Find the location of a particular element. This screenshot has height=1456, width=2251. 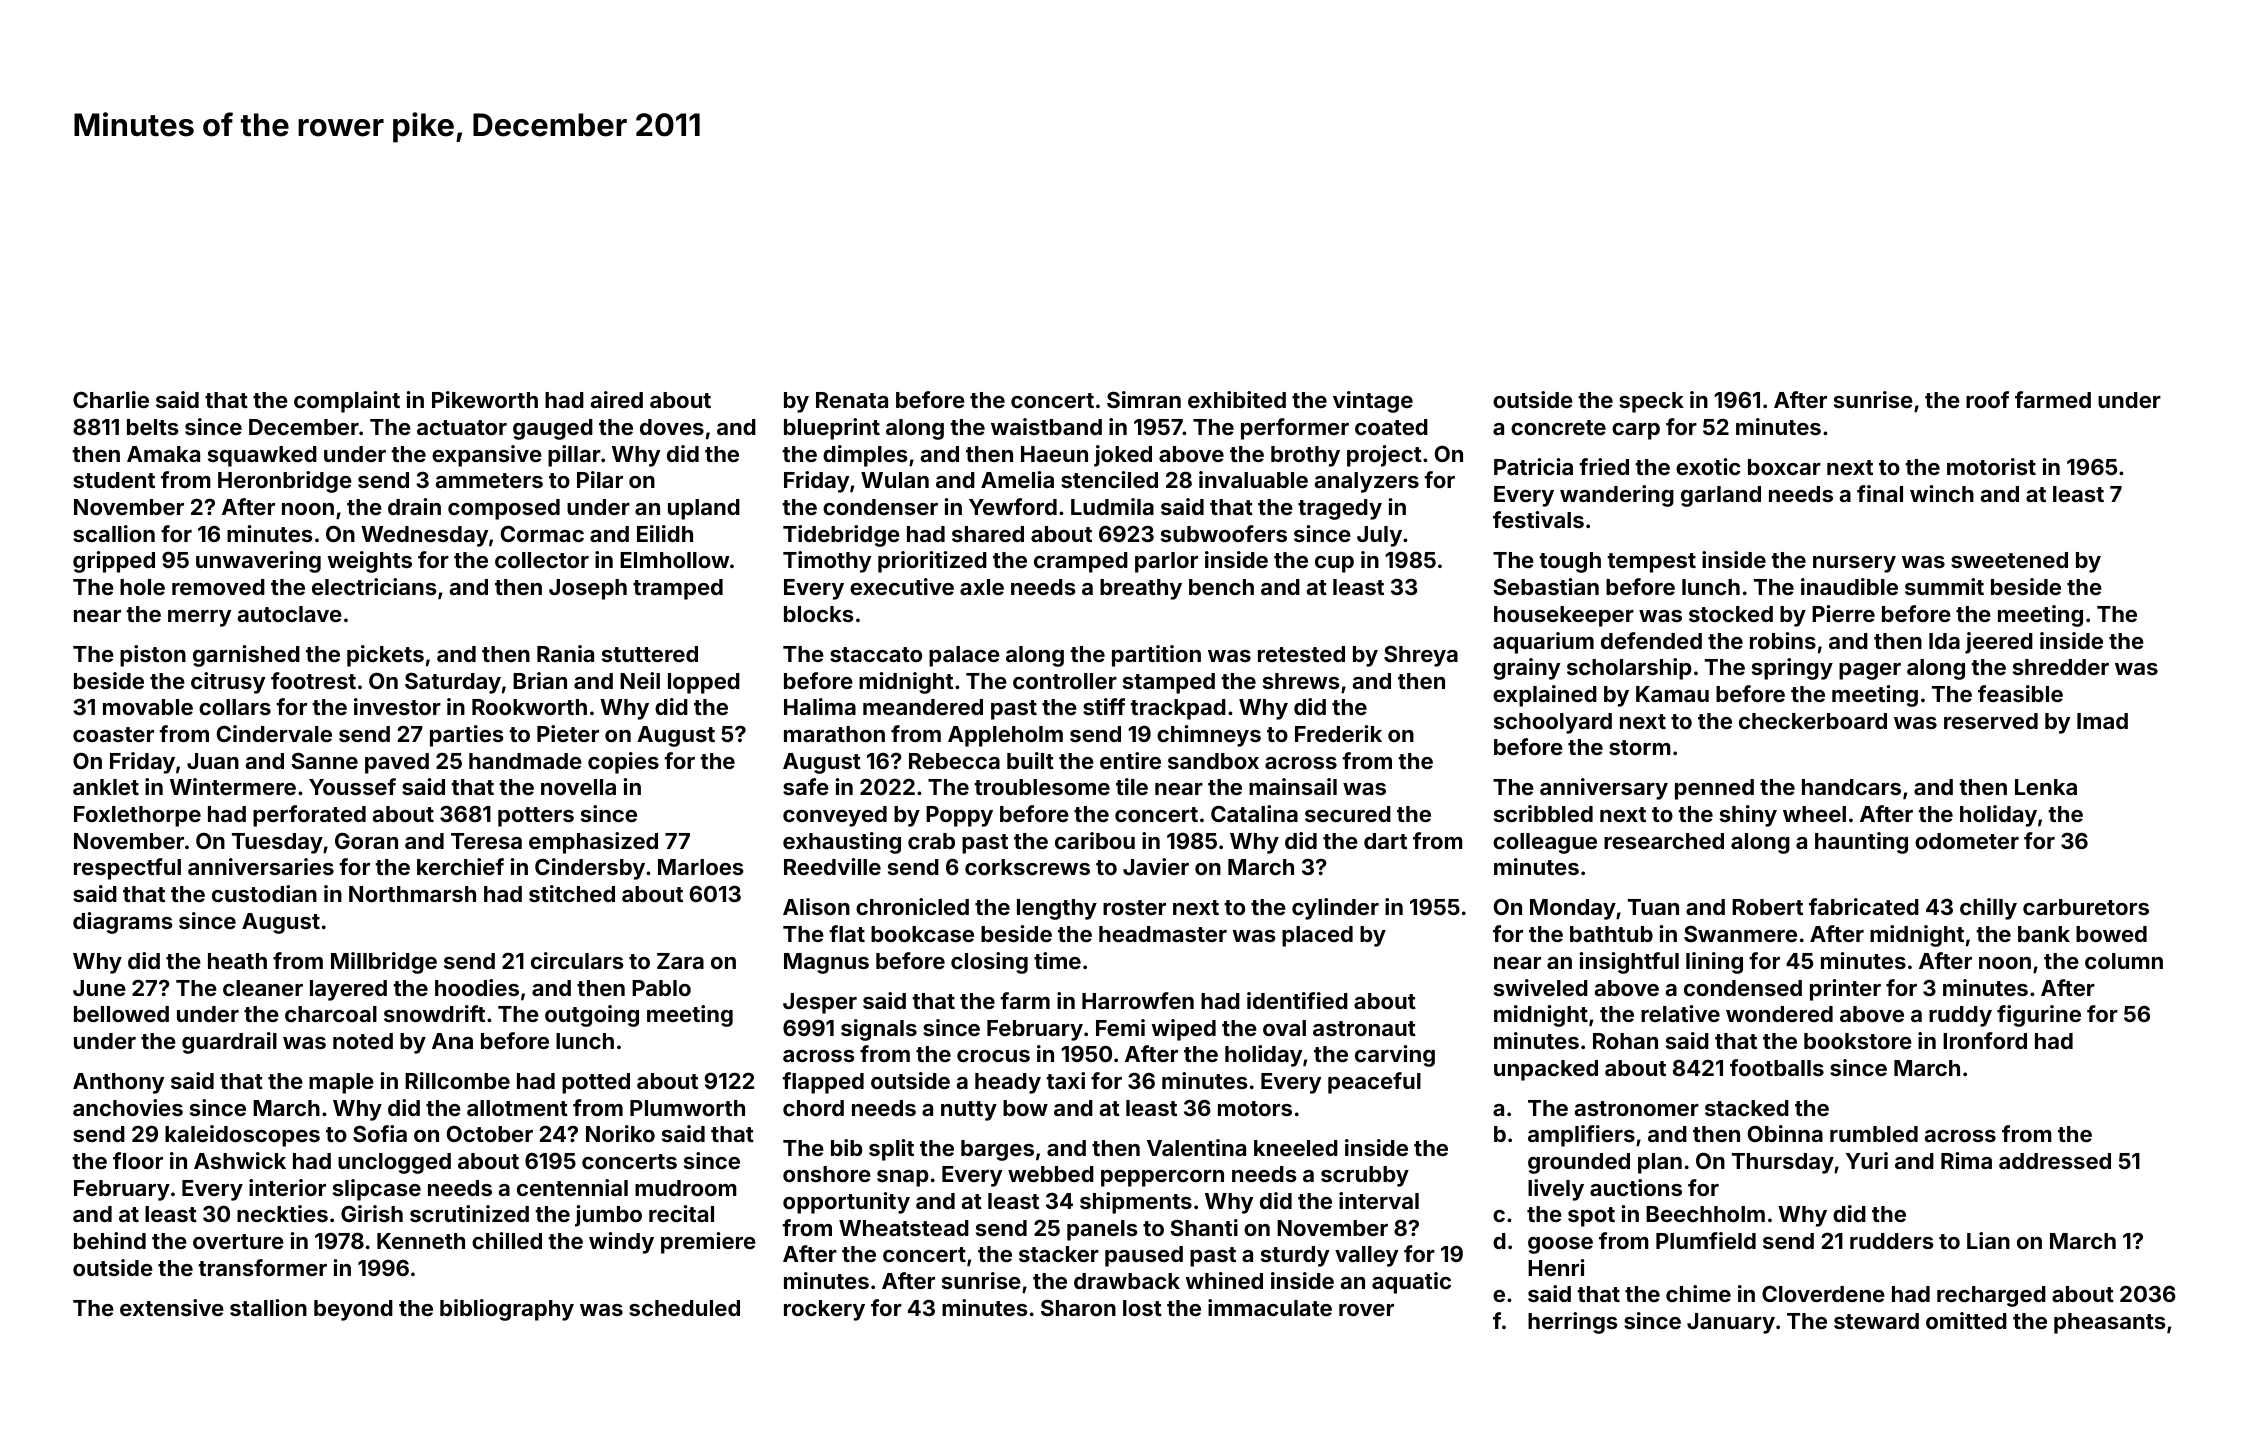

entire is located at coordinates (1130, 760).
